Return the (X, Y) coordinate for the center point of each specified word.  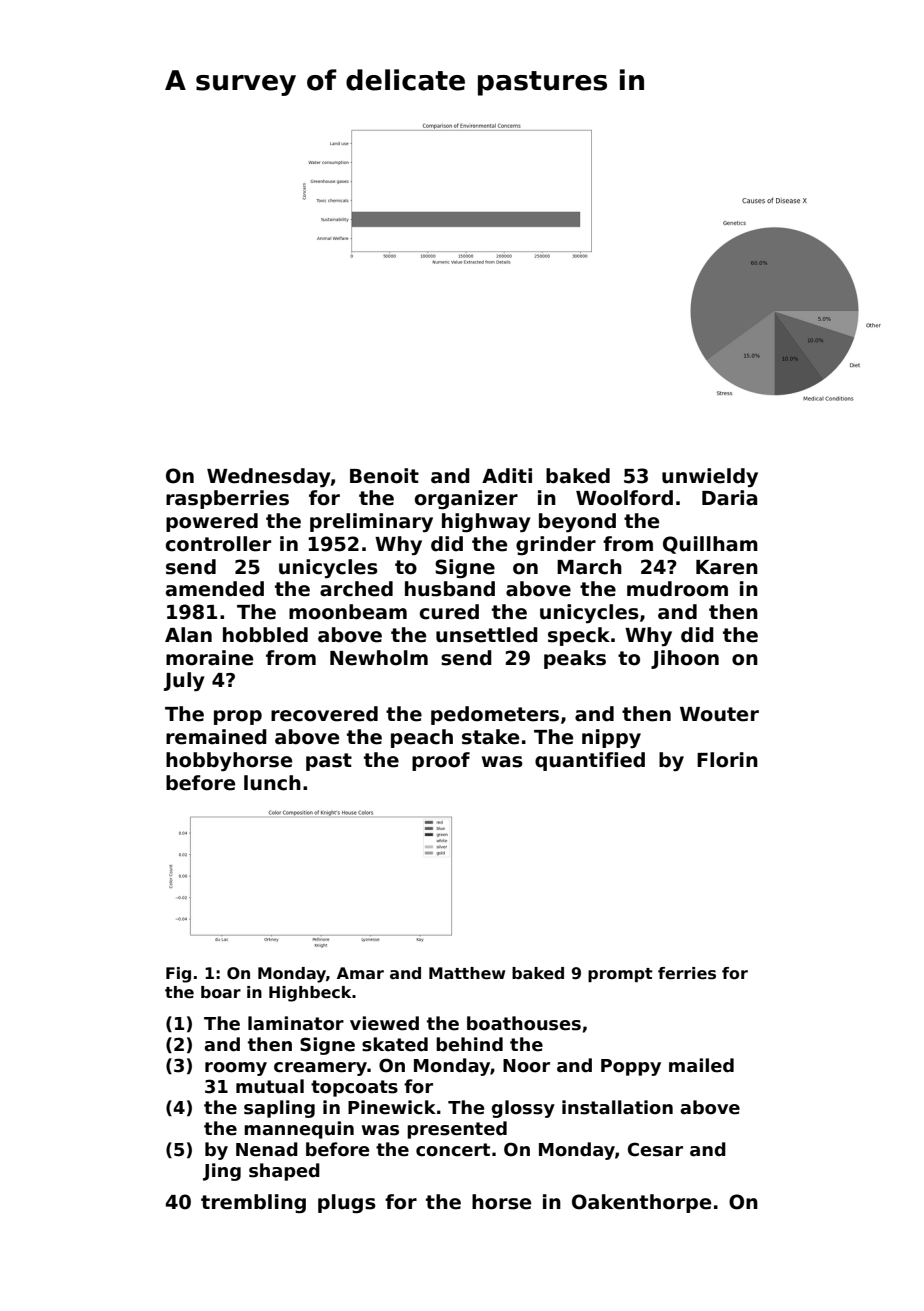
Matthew (467, 973)
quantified (590, 761)
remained (216, 737)
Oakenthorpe (641, 1203)
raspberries (227, 499)
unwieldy (710, 477)
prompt (620, 975)
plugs (347, 1203)
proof (441, 761)
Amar (360, 973)
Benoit (384, 476)
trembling (253, 1203)
